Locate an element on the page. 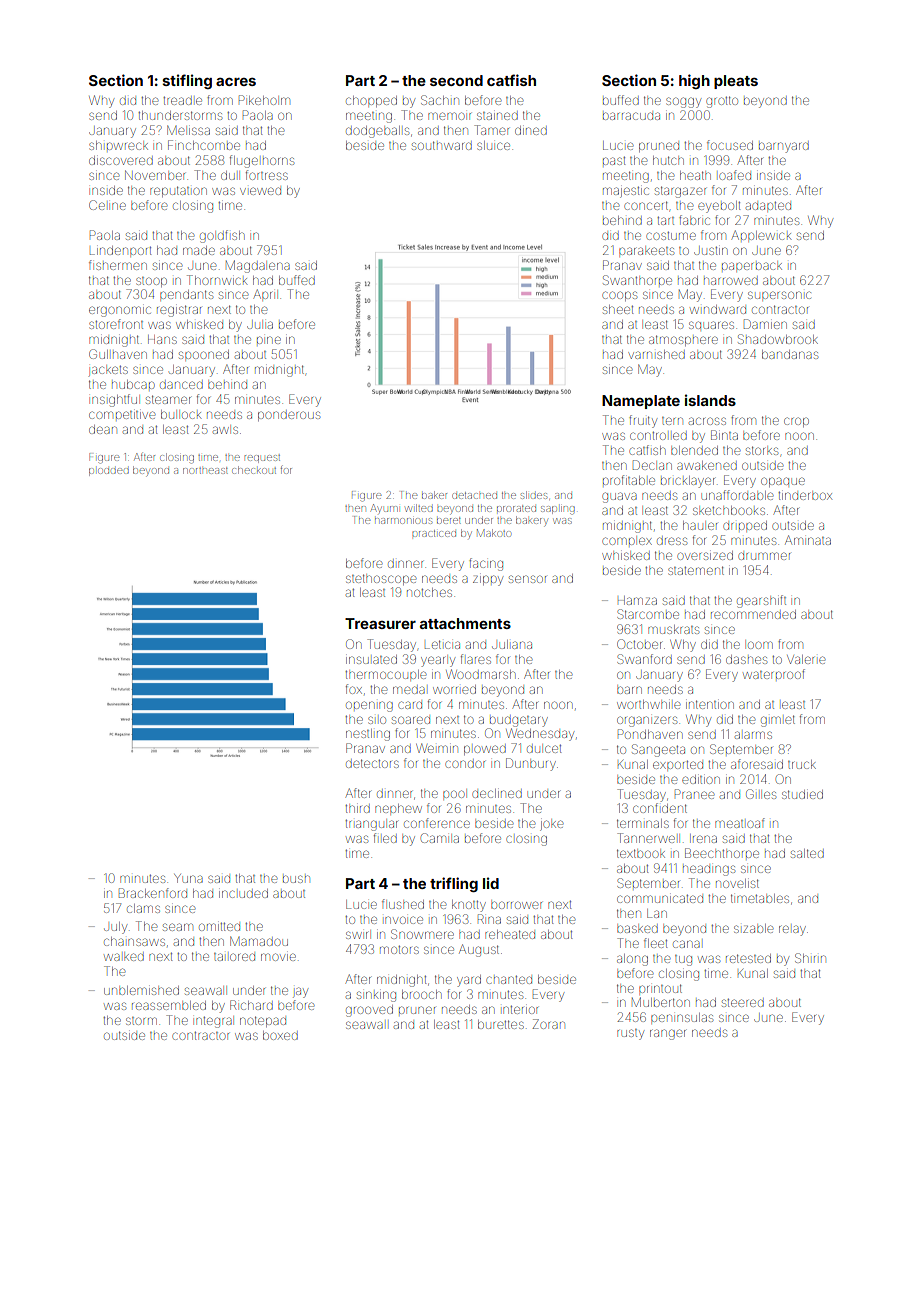 The width and height of the page is (924, 1308). stifling is located at coordinates (187, 81).
